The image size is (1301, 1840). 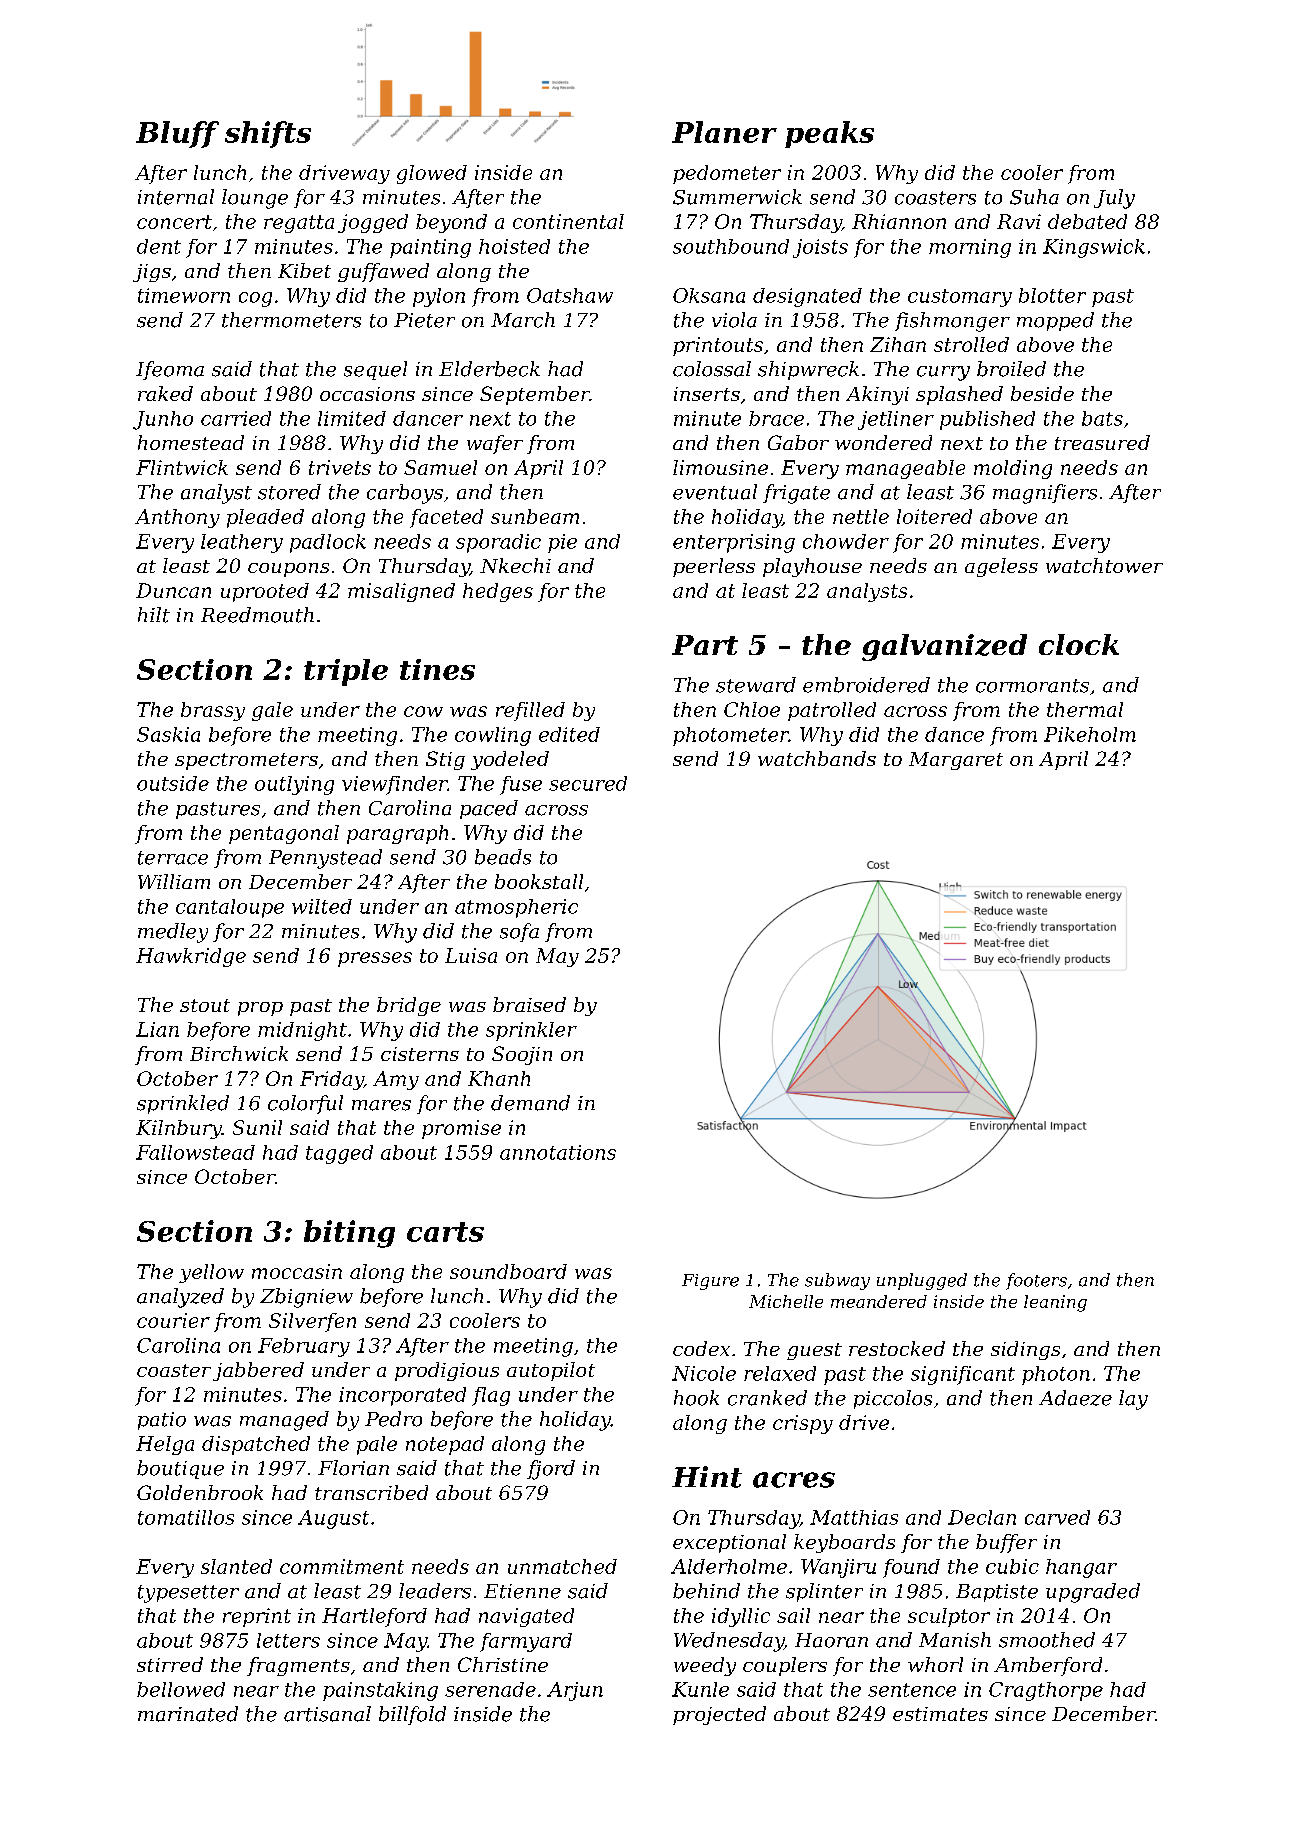 I want to click on Margaret, so click(x=956, y=761).
